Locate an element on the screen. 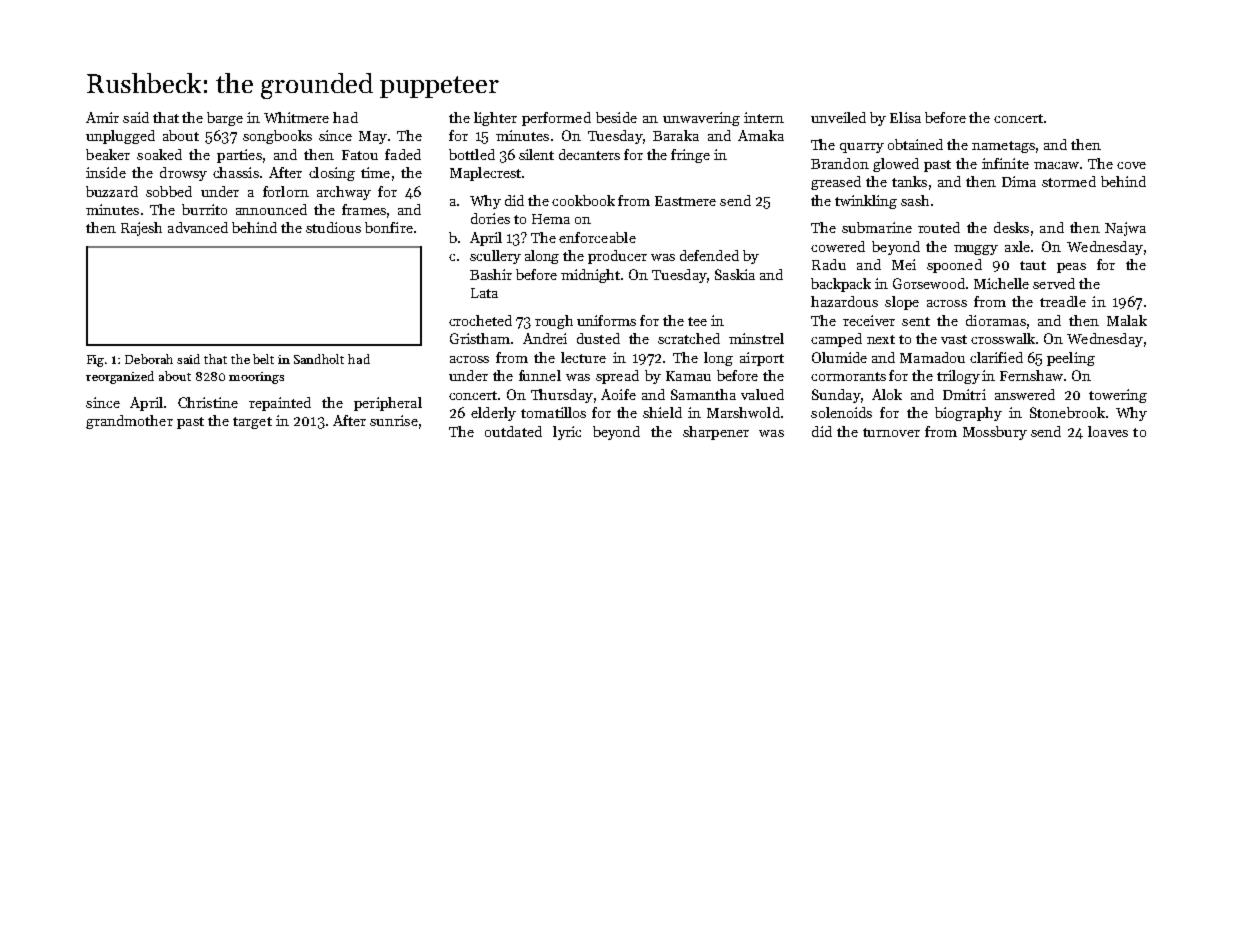 This screenshot has width=1233, height=952. peeling is located at coordinates (1071, 359).
